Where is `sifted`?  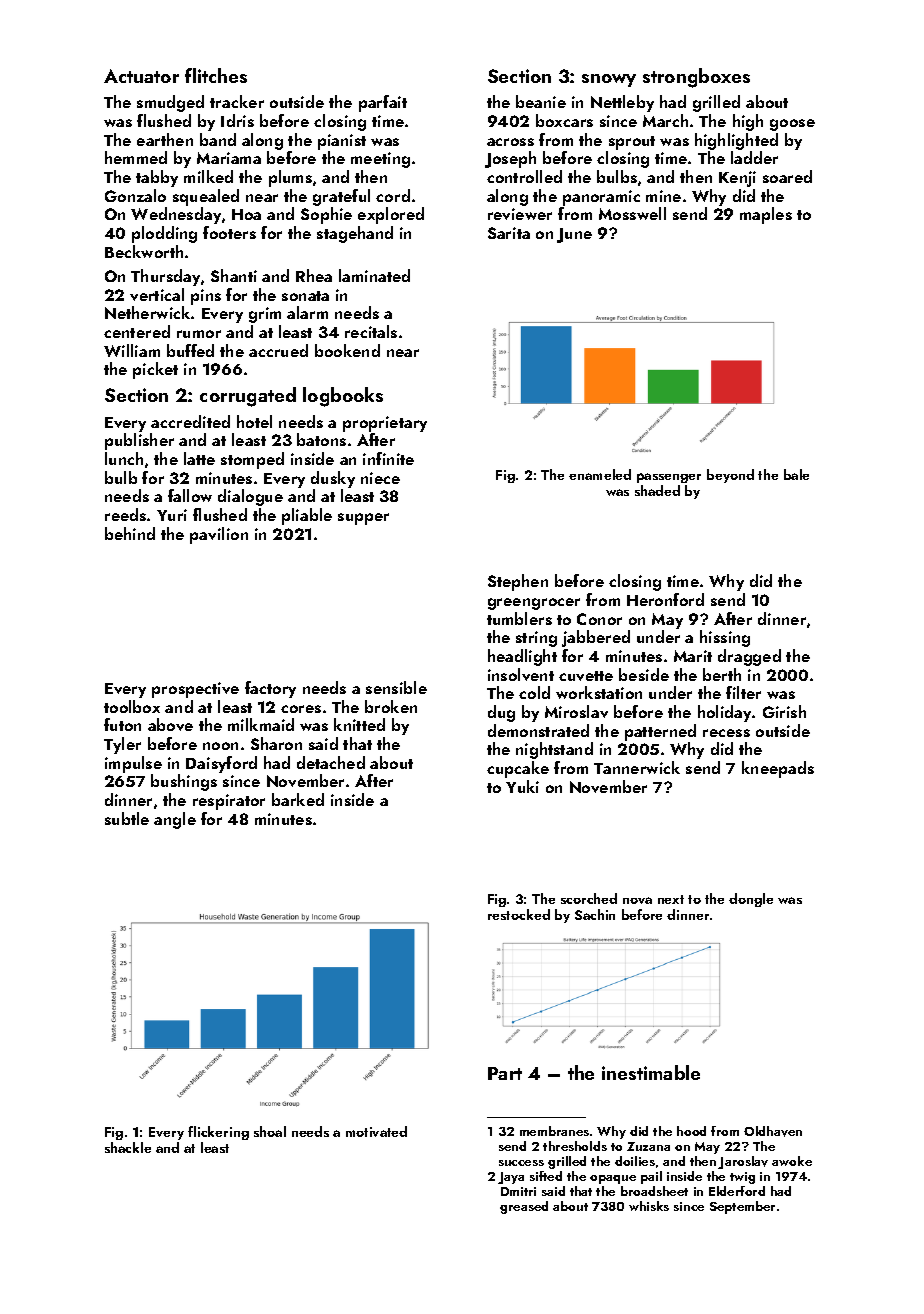
sifted is located at coordinates (546, 1176).
